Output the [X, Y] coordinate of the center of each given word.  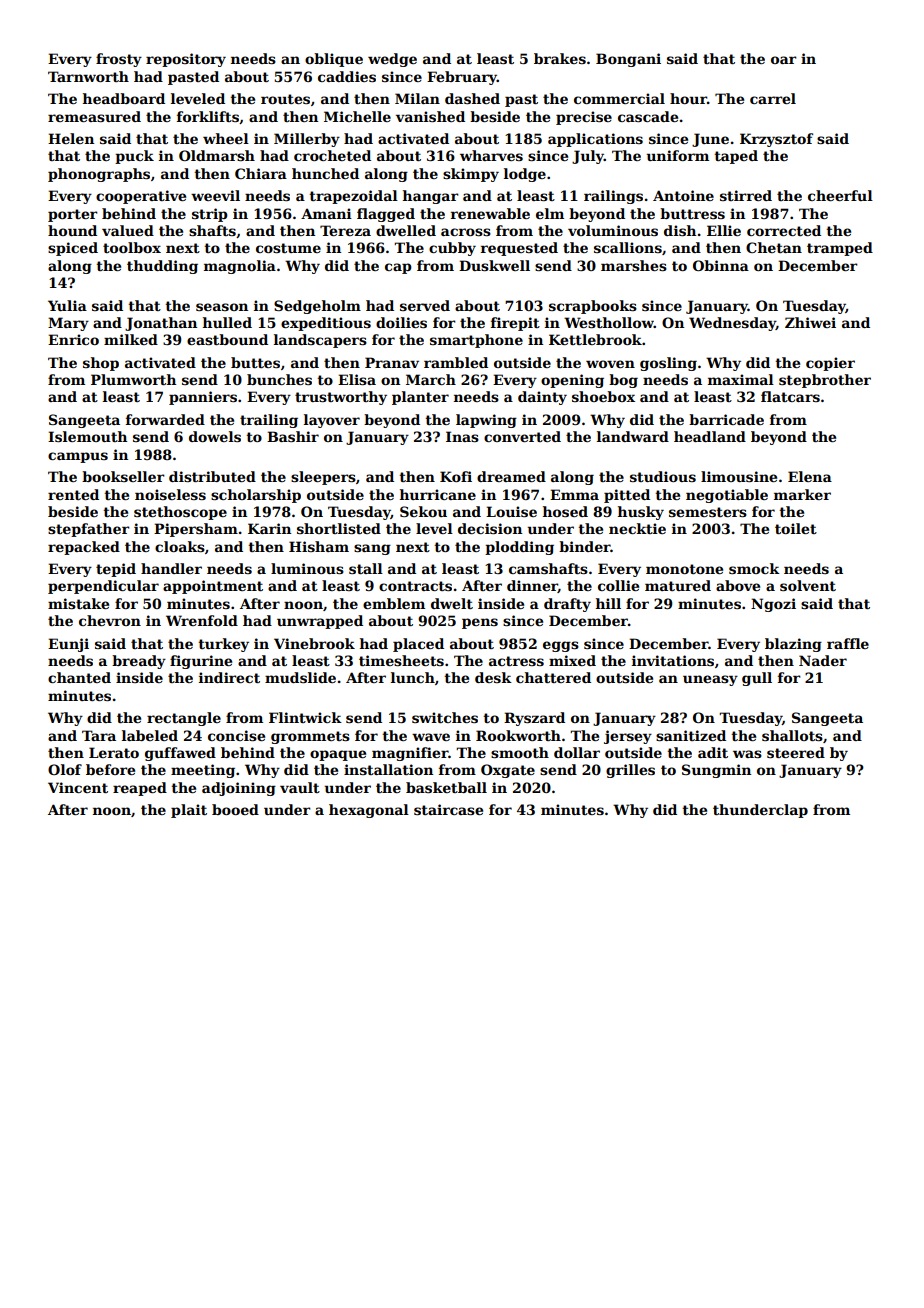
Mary [68, 324]
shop [101, 364]
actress [516, 661]
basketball [446, 787]
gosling [668, 364]
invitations [673, 660]
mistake [78, 603]
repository [186, 60]
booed [235, 809]
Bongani [628, 60]
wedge [392, 60]
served [425, 305]
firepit [515, 324]
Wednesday [732, 324]
